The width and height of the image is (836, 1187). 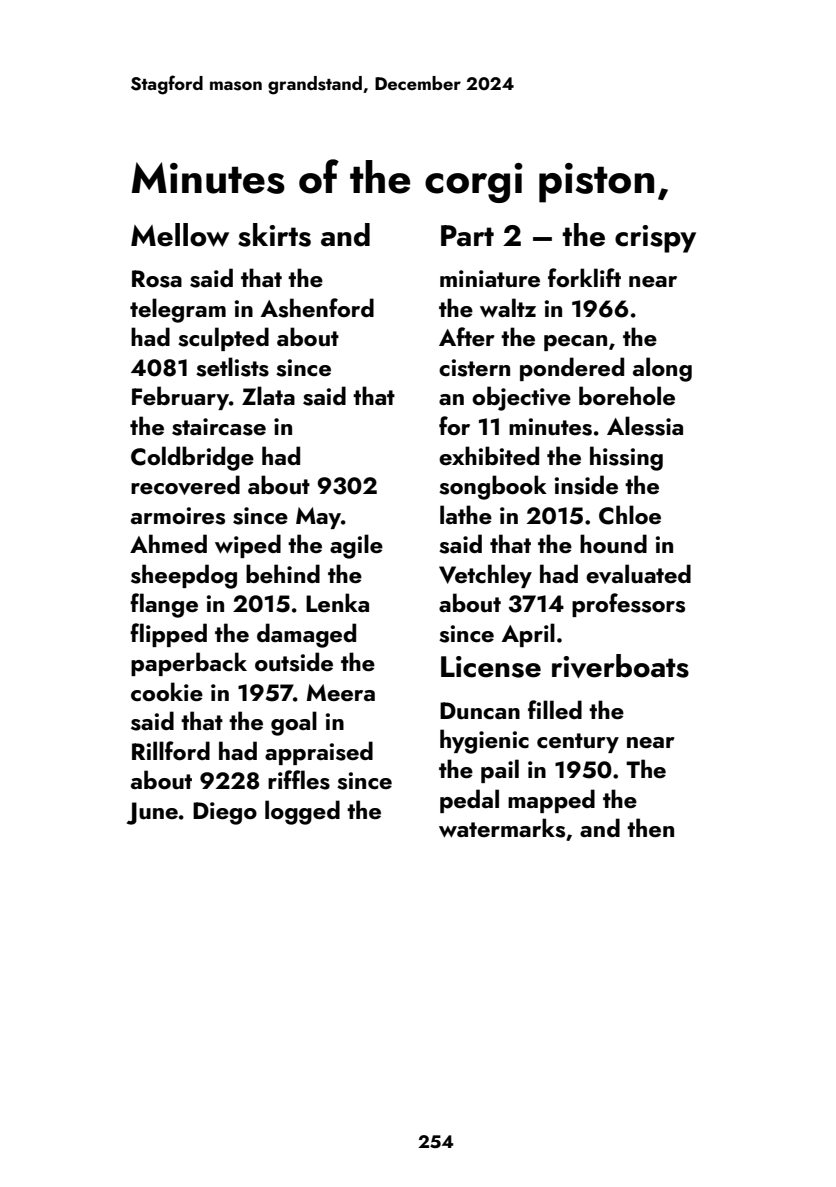 What do you see at coordinates (164, 605) in the image?
I see `flange` at bounding box center [164, 605].
